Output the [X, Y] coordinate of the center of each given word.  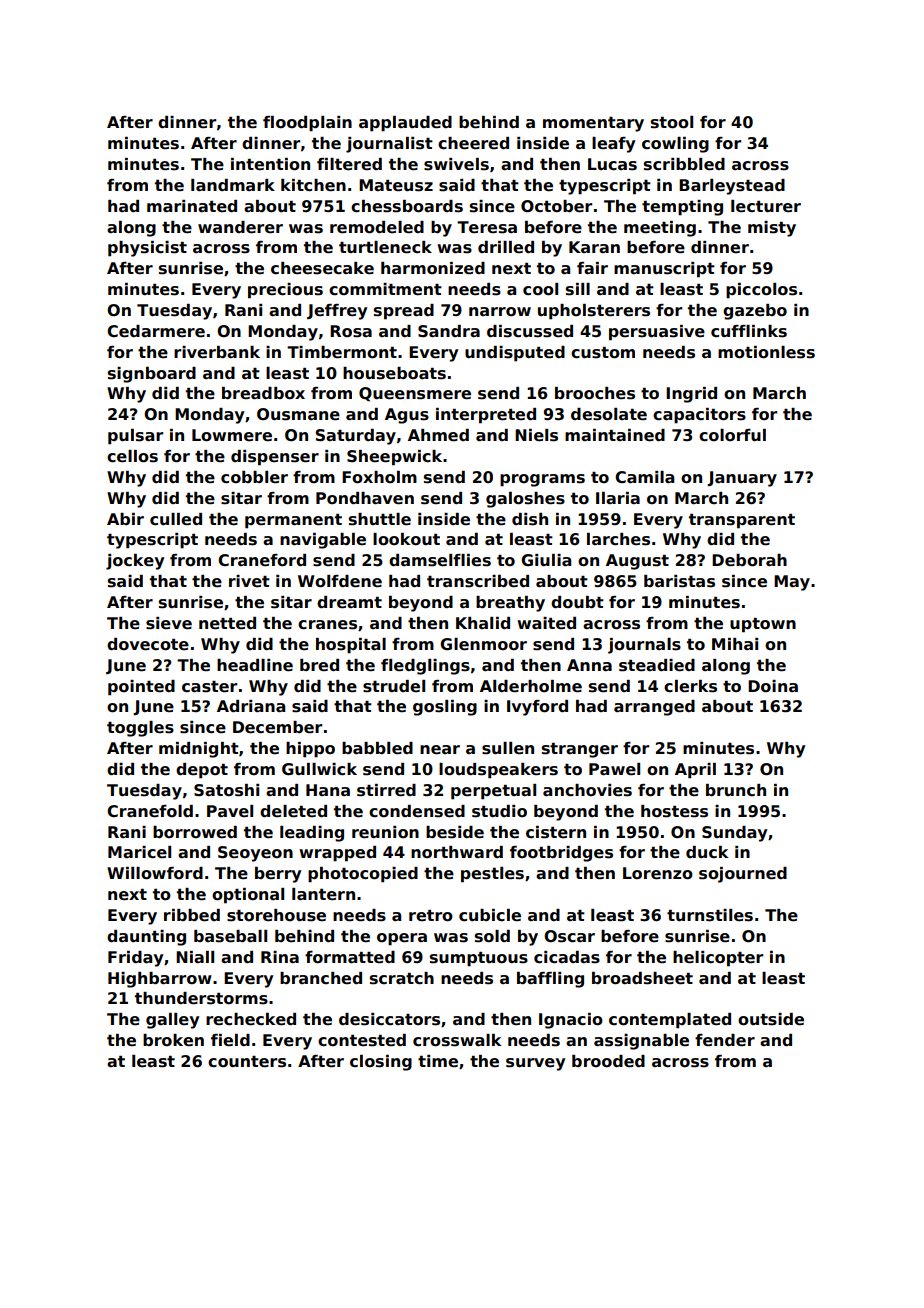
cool [540, 289]
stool [672, 122]
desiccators [389, 1019]
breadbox [263, 393]
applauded [405, 124]
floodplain [307, 124]
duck [707, 852]
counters [247, 1062]
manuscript [664, 270]
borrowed [195, 832]
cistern [556, 832]
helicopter [718, 959]
